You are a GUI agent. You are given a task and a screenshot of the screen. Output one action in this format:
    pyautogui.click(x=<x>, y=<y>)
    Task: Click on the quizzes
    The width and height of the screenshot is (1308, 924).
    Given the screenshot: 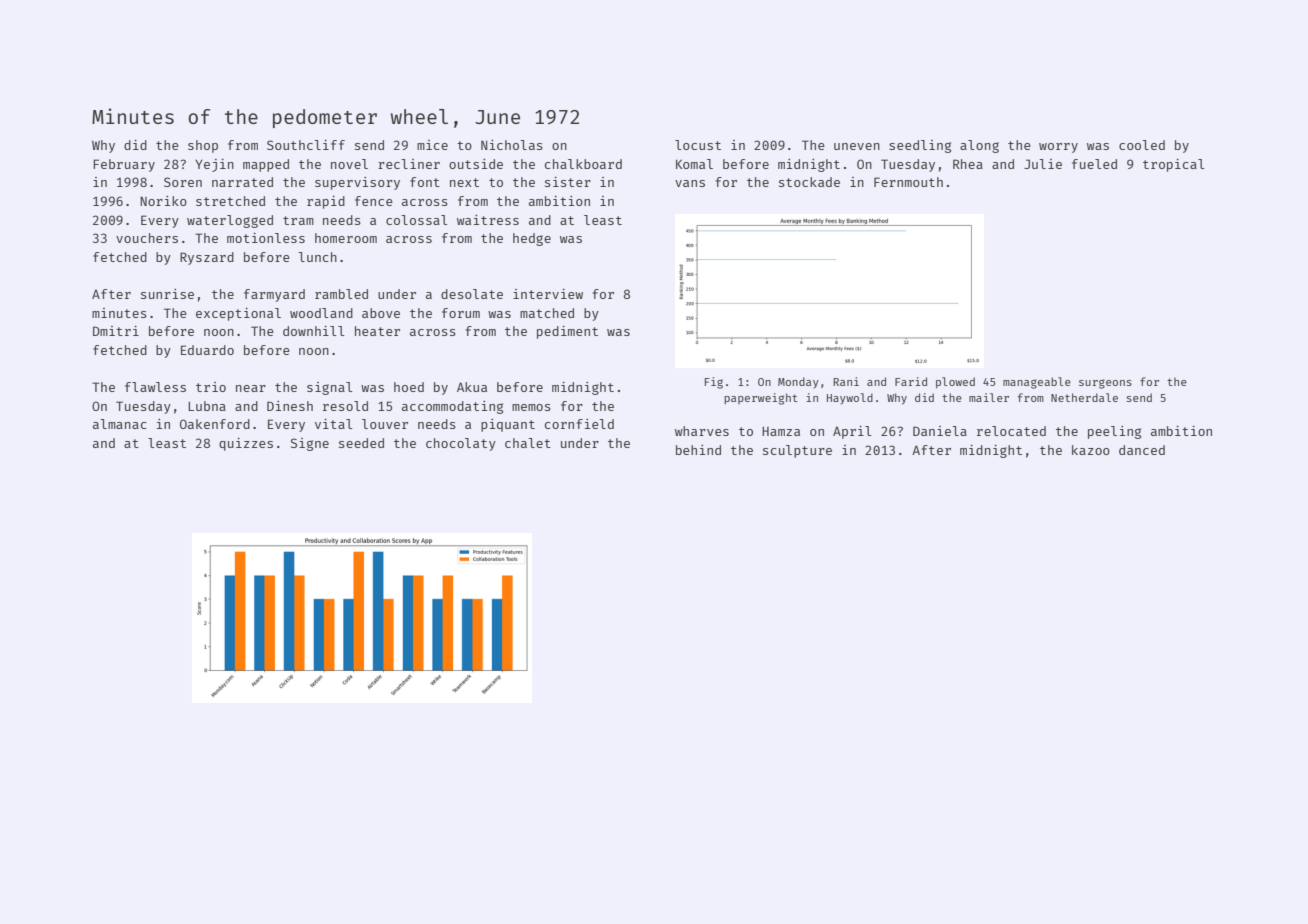 What is the action you would take?
    pyautogui.click(x=246, y=444)
